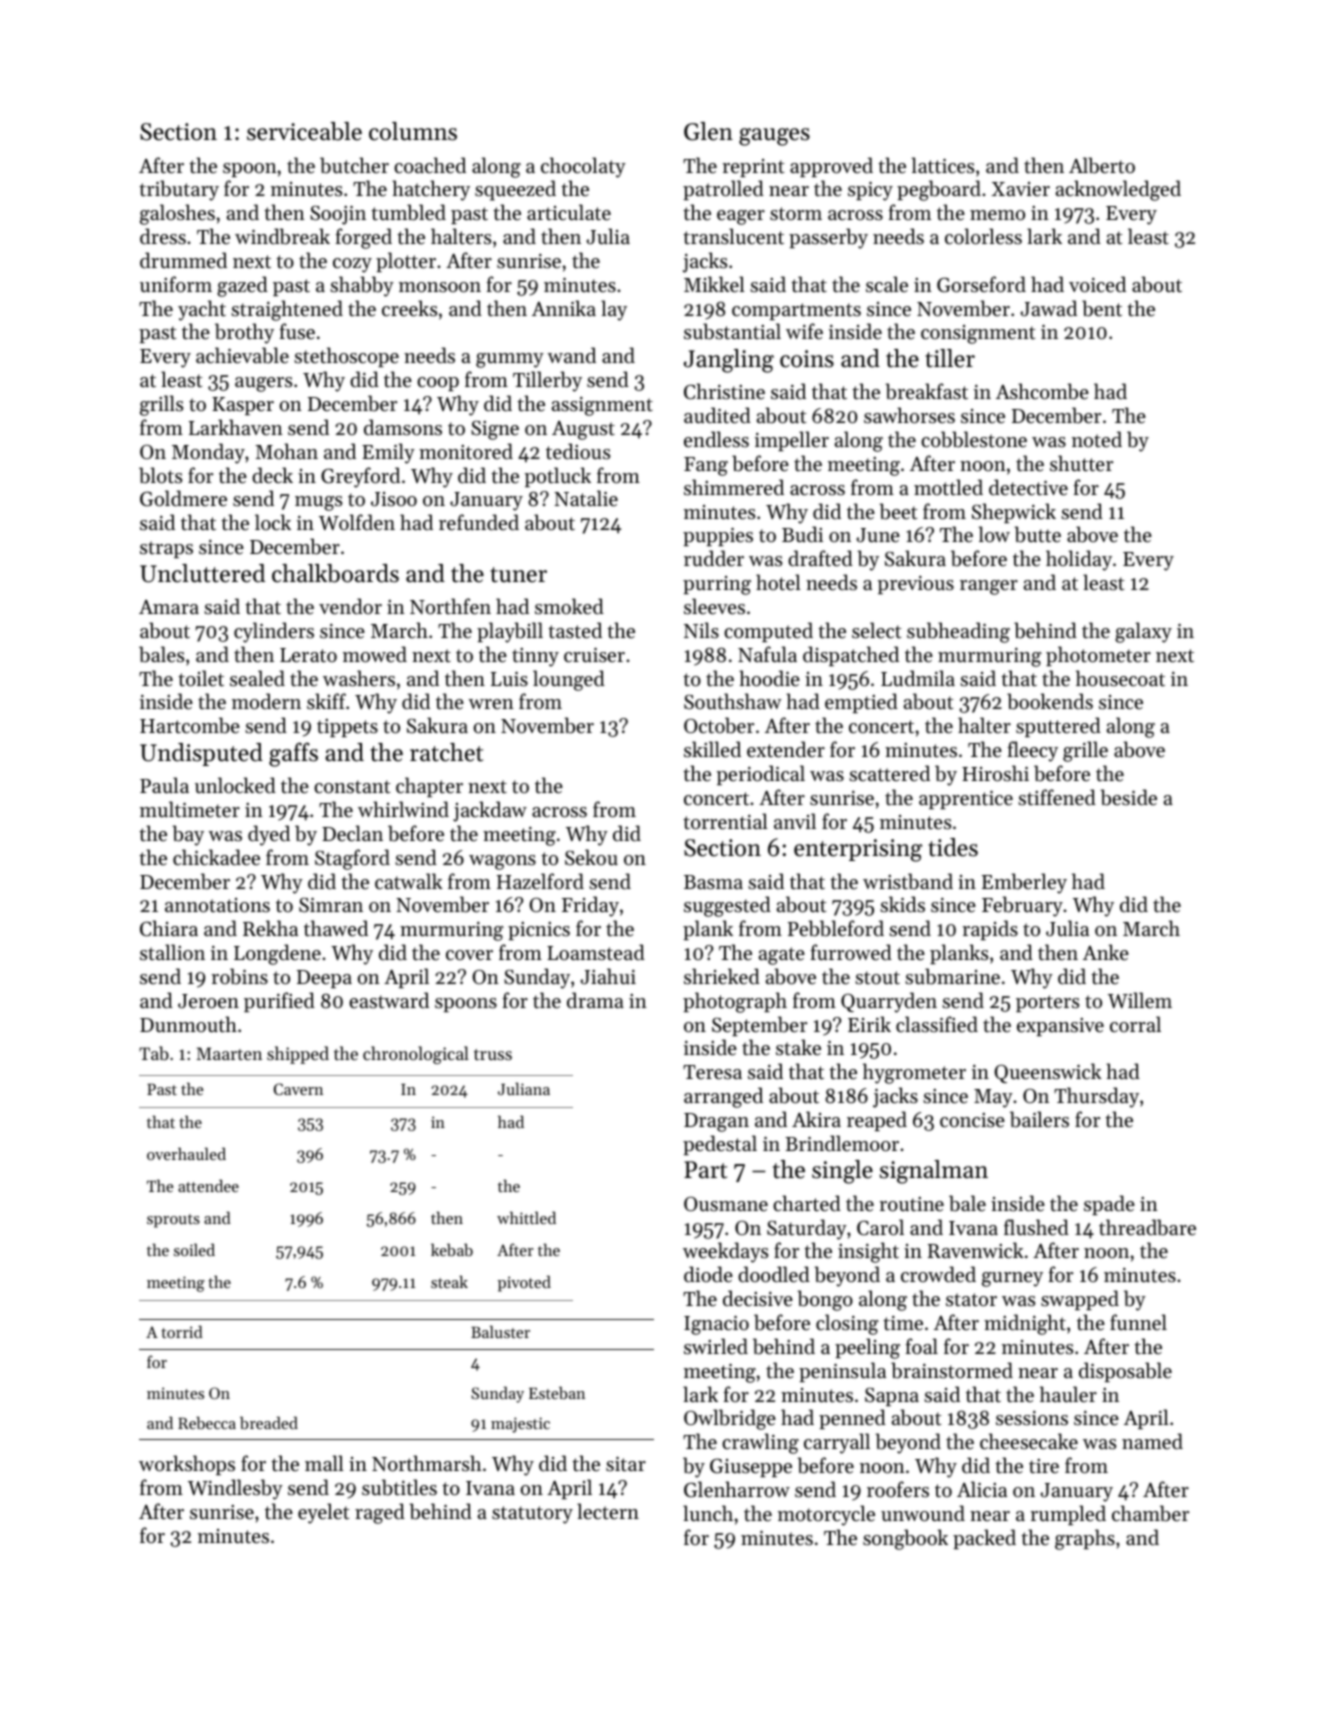 This image has height=1730, width=1337. What do you see at coordinates (446, 752) in the image?
I see `ratchet` at bounding box center [446, 752].
